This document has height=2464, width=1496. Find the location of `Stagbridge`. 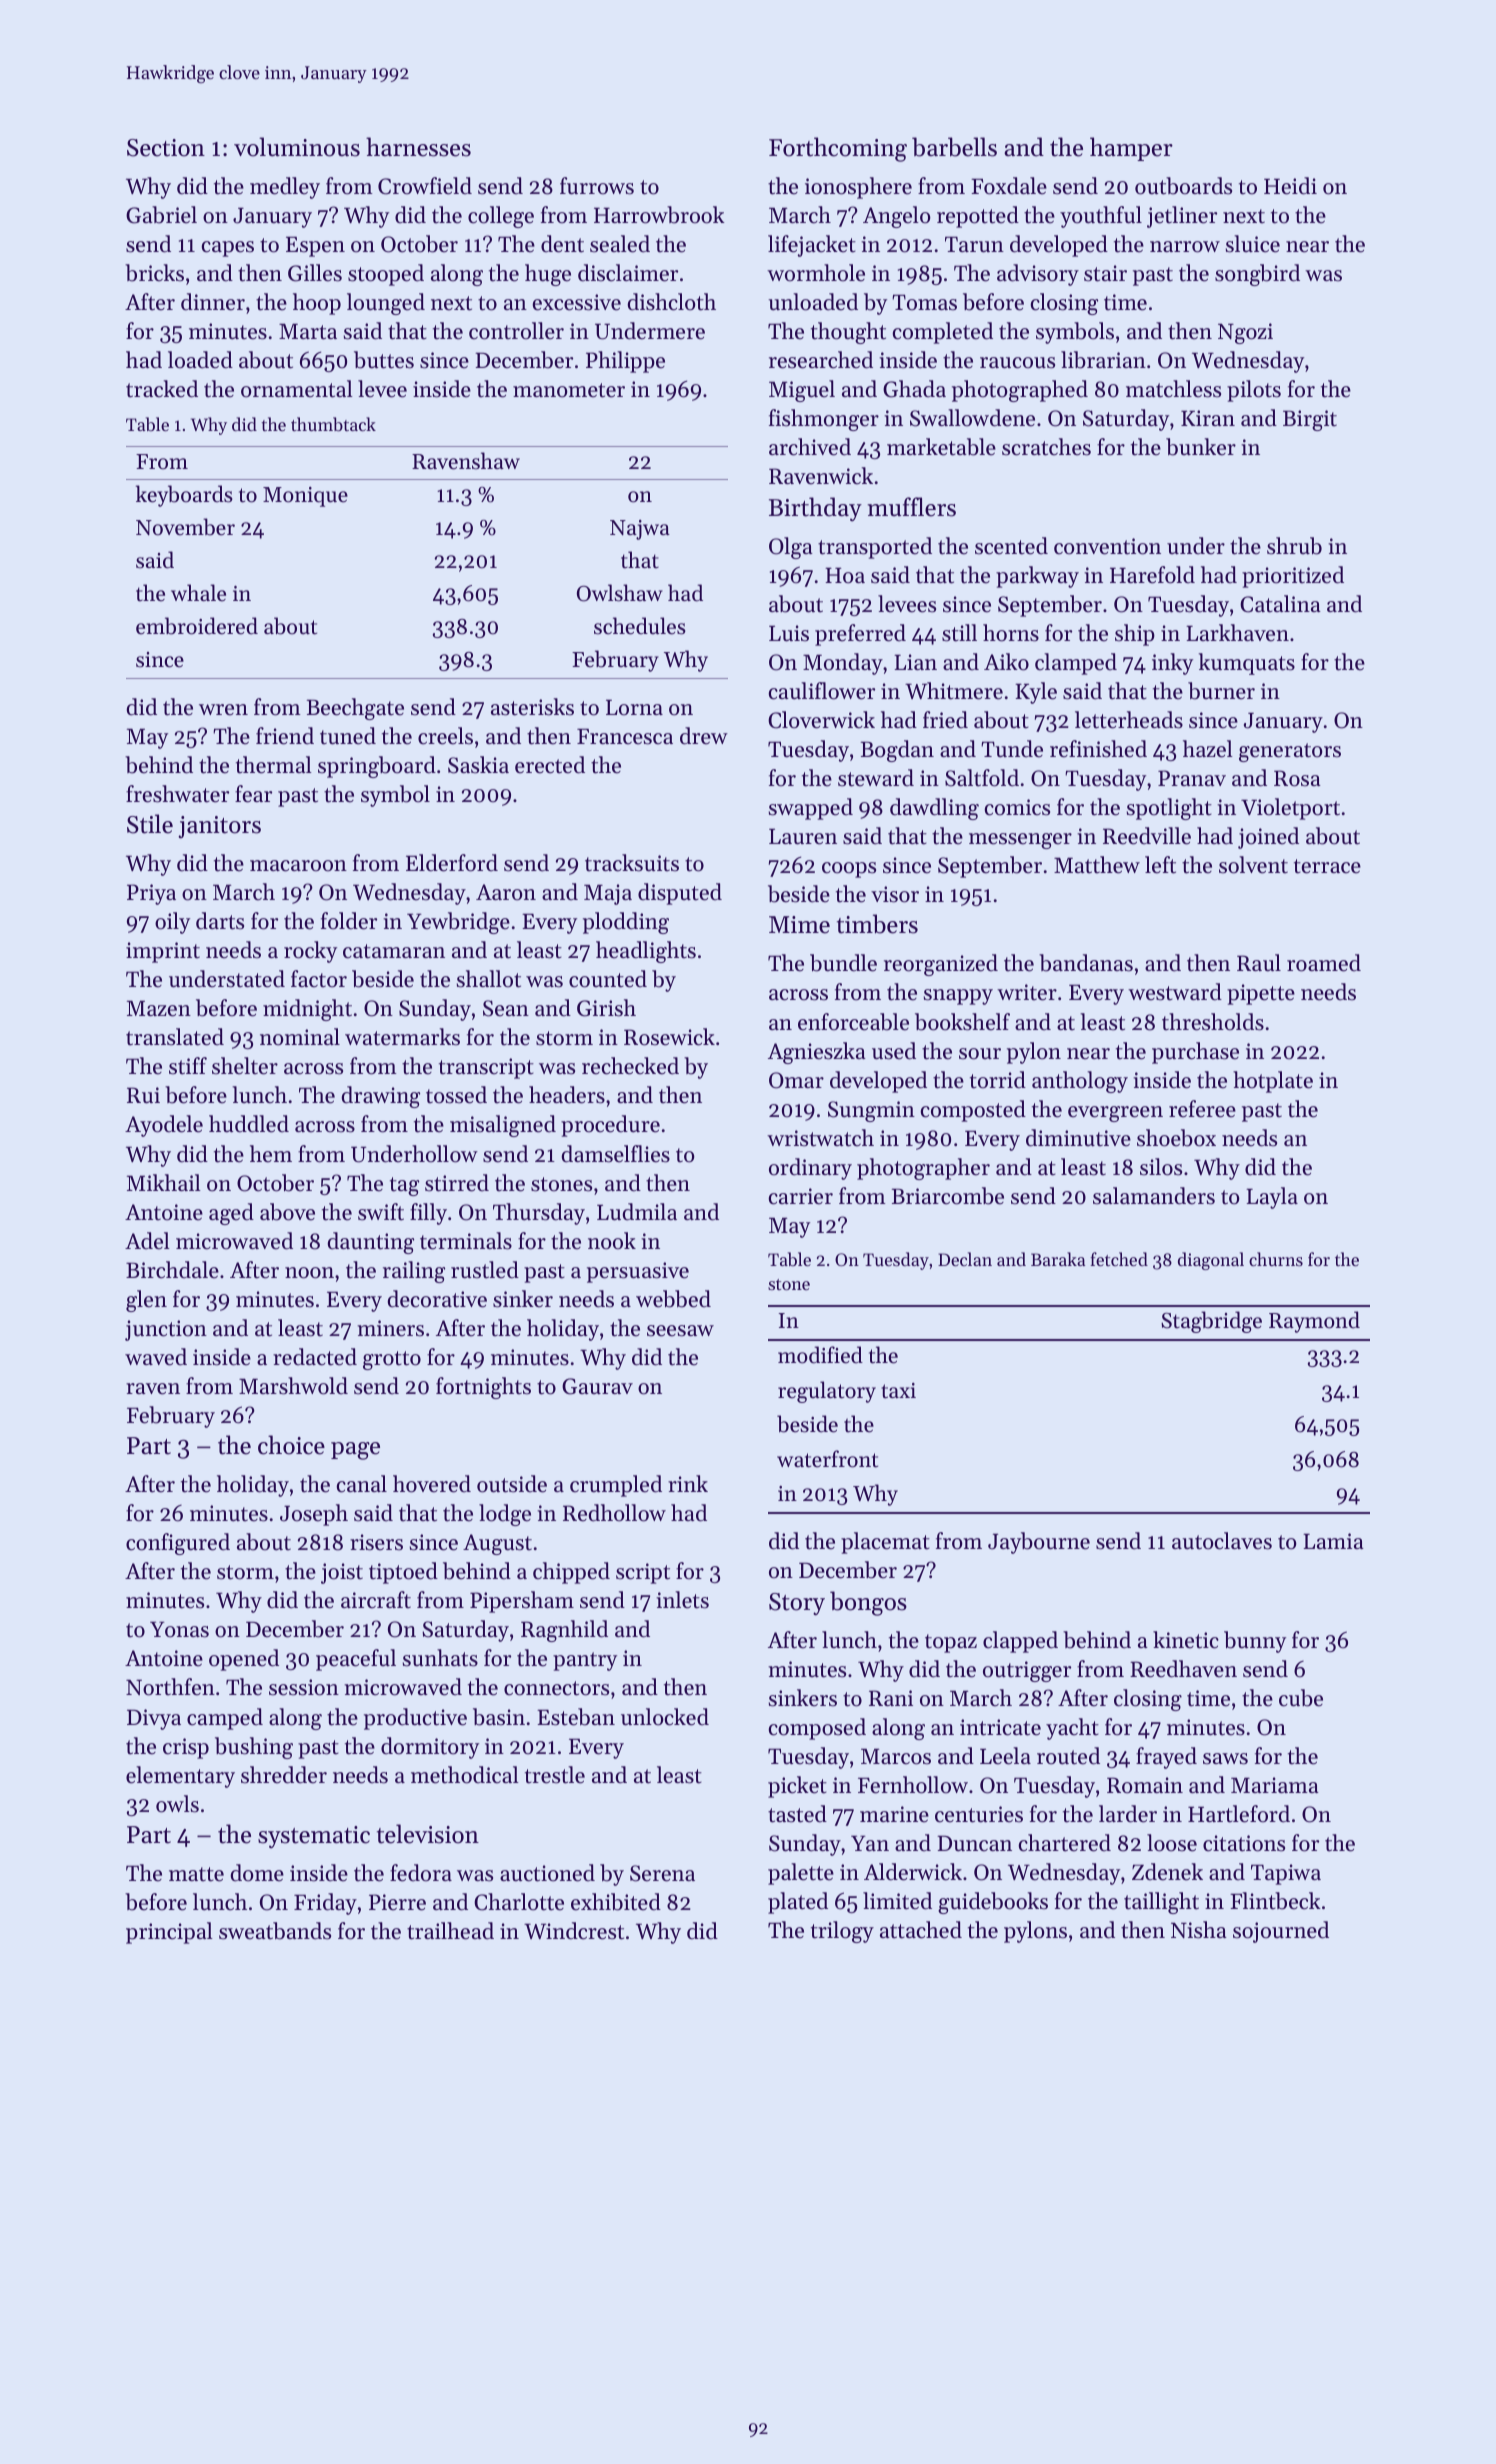

Stagbridge is located at coordinates (1211, 1322).
